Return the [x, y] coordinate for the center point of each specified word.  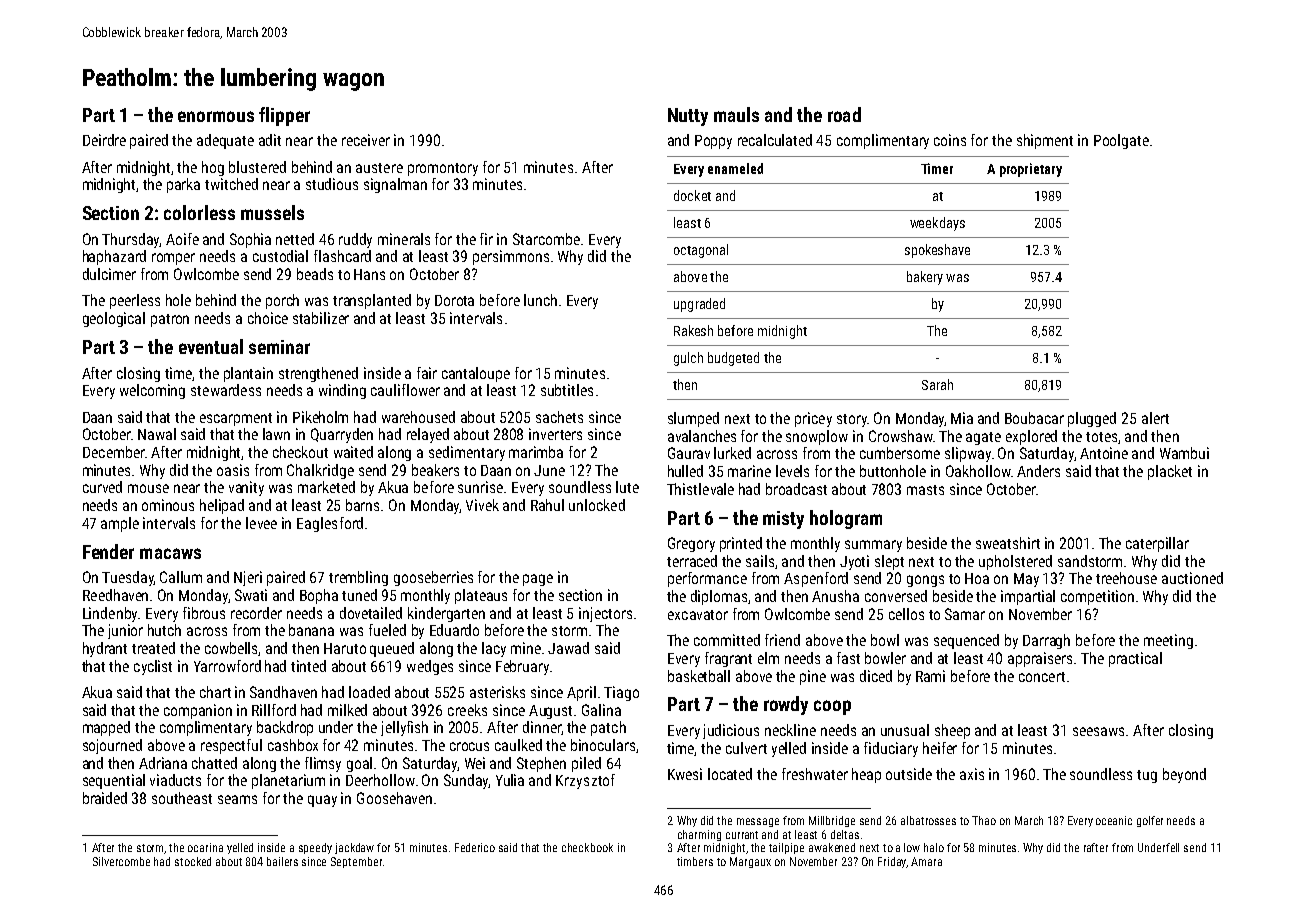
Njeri [248, 578]
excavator [698, 615]
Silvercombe [121, 861]
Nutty [688, 117]
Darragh [1046, 641]
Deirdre [104, 140]
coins [950, 140]
